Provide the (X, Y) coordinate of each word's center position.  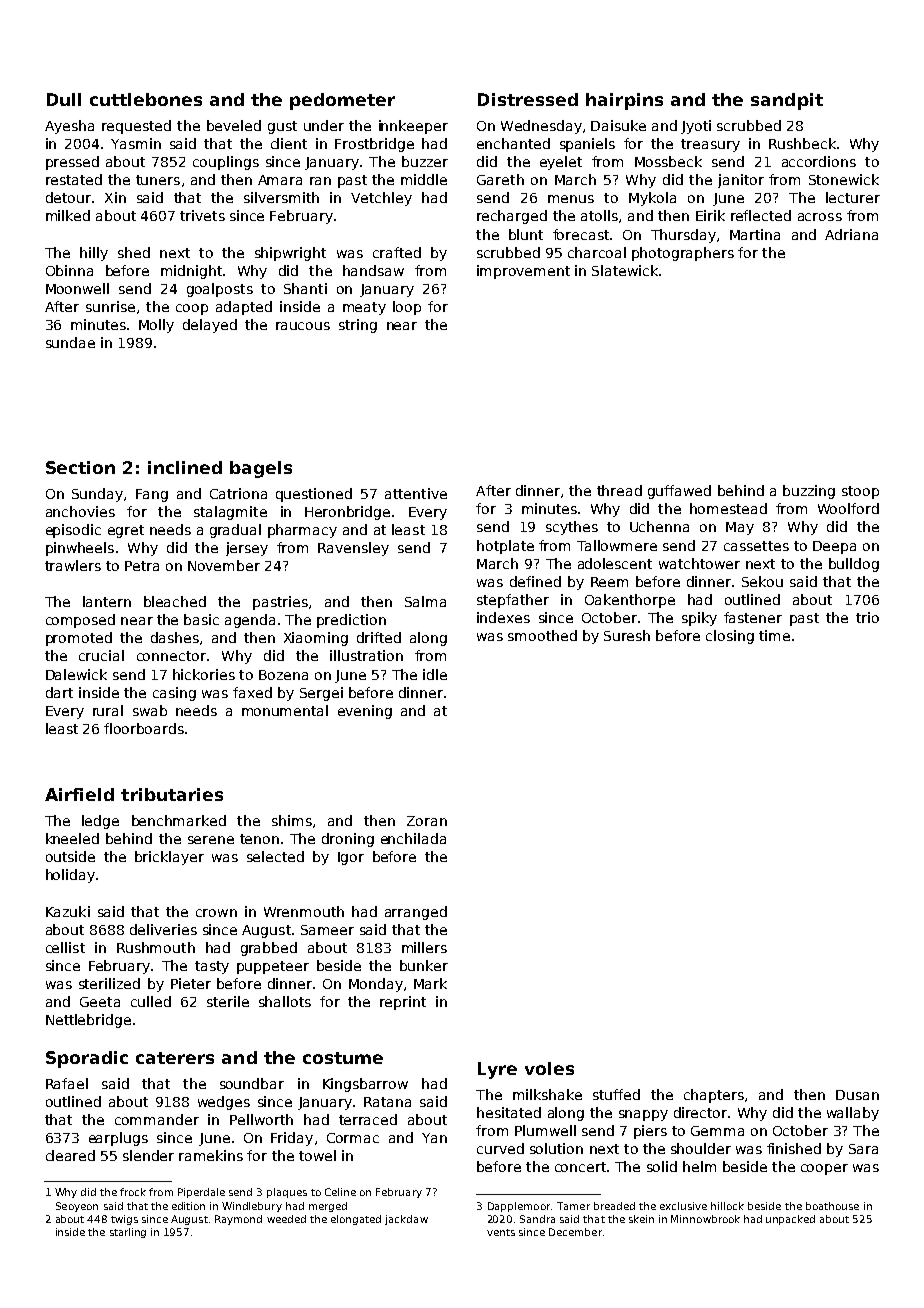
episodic (73, 531)
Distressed (528, 99)
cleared (70, 1155)
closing (730, 637)
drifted (379, 637)
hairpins (624, 101)
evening (365, 712)
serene (211, 840)
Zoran (427, 821)
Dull (64, 99)
